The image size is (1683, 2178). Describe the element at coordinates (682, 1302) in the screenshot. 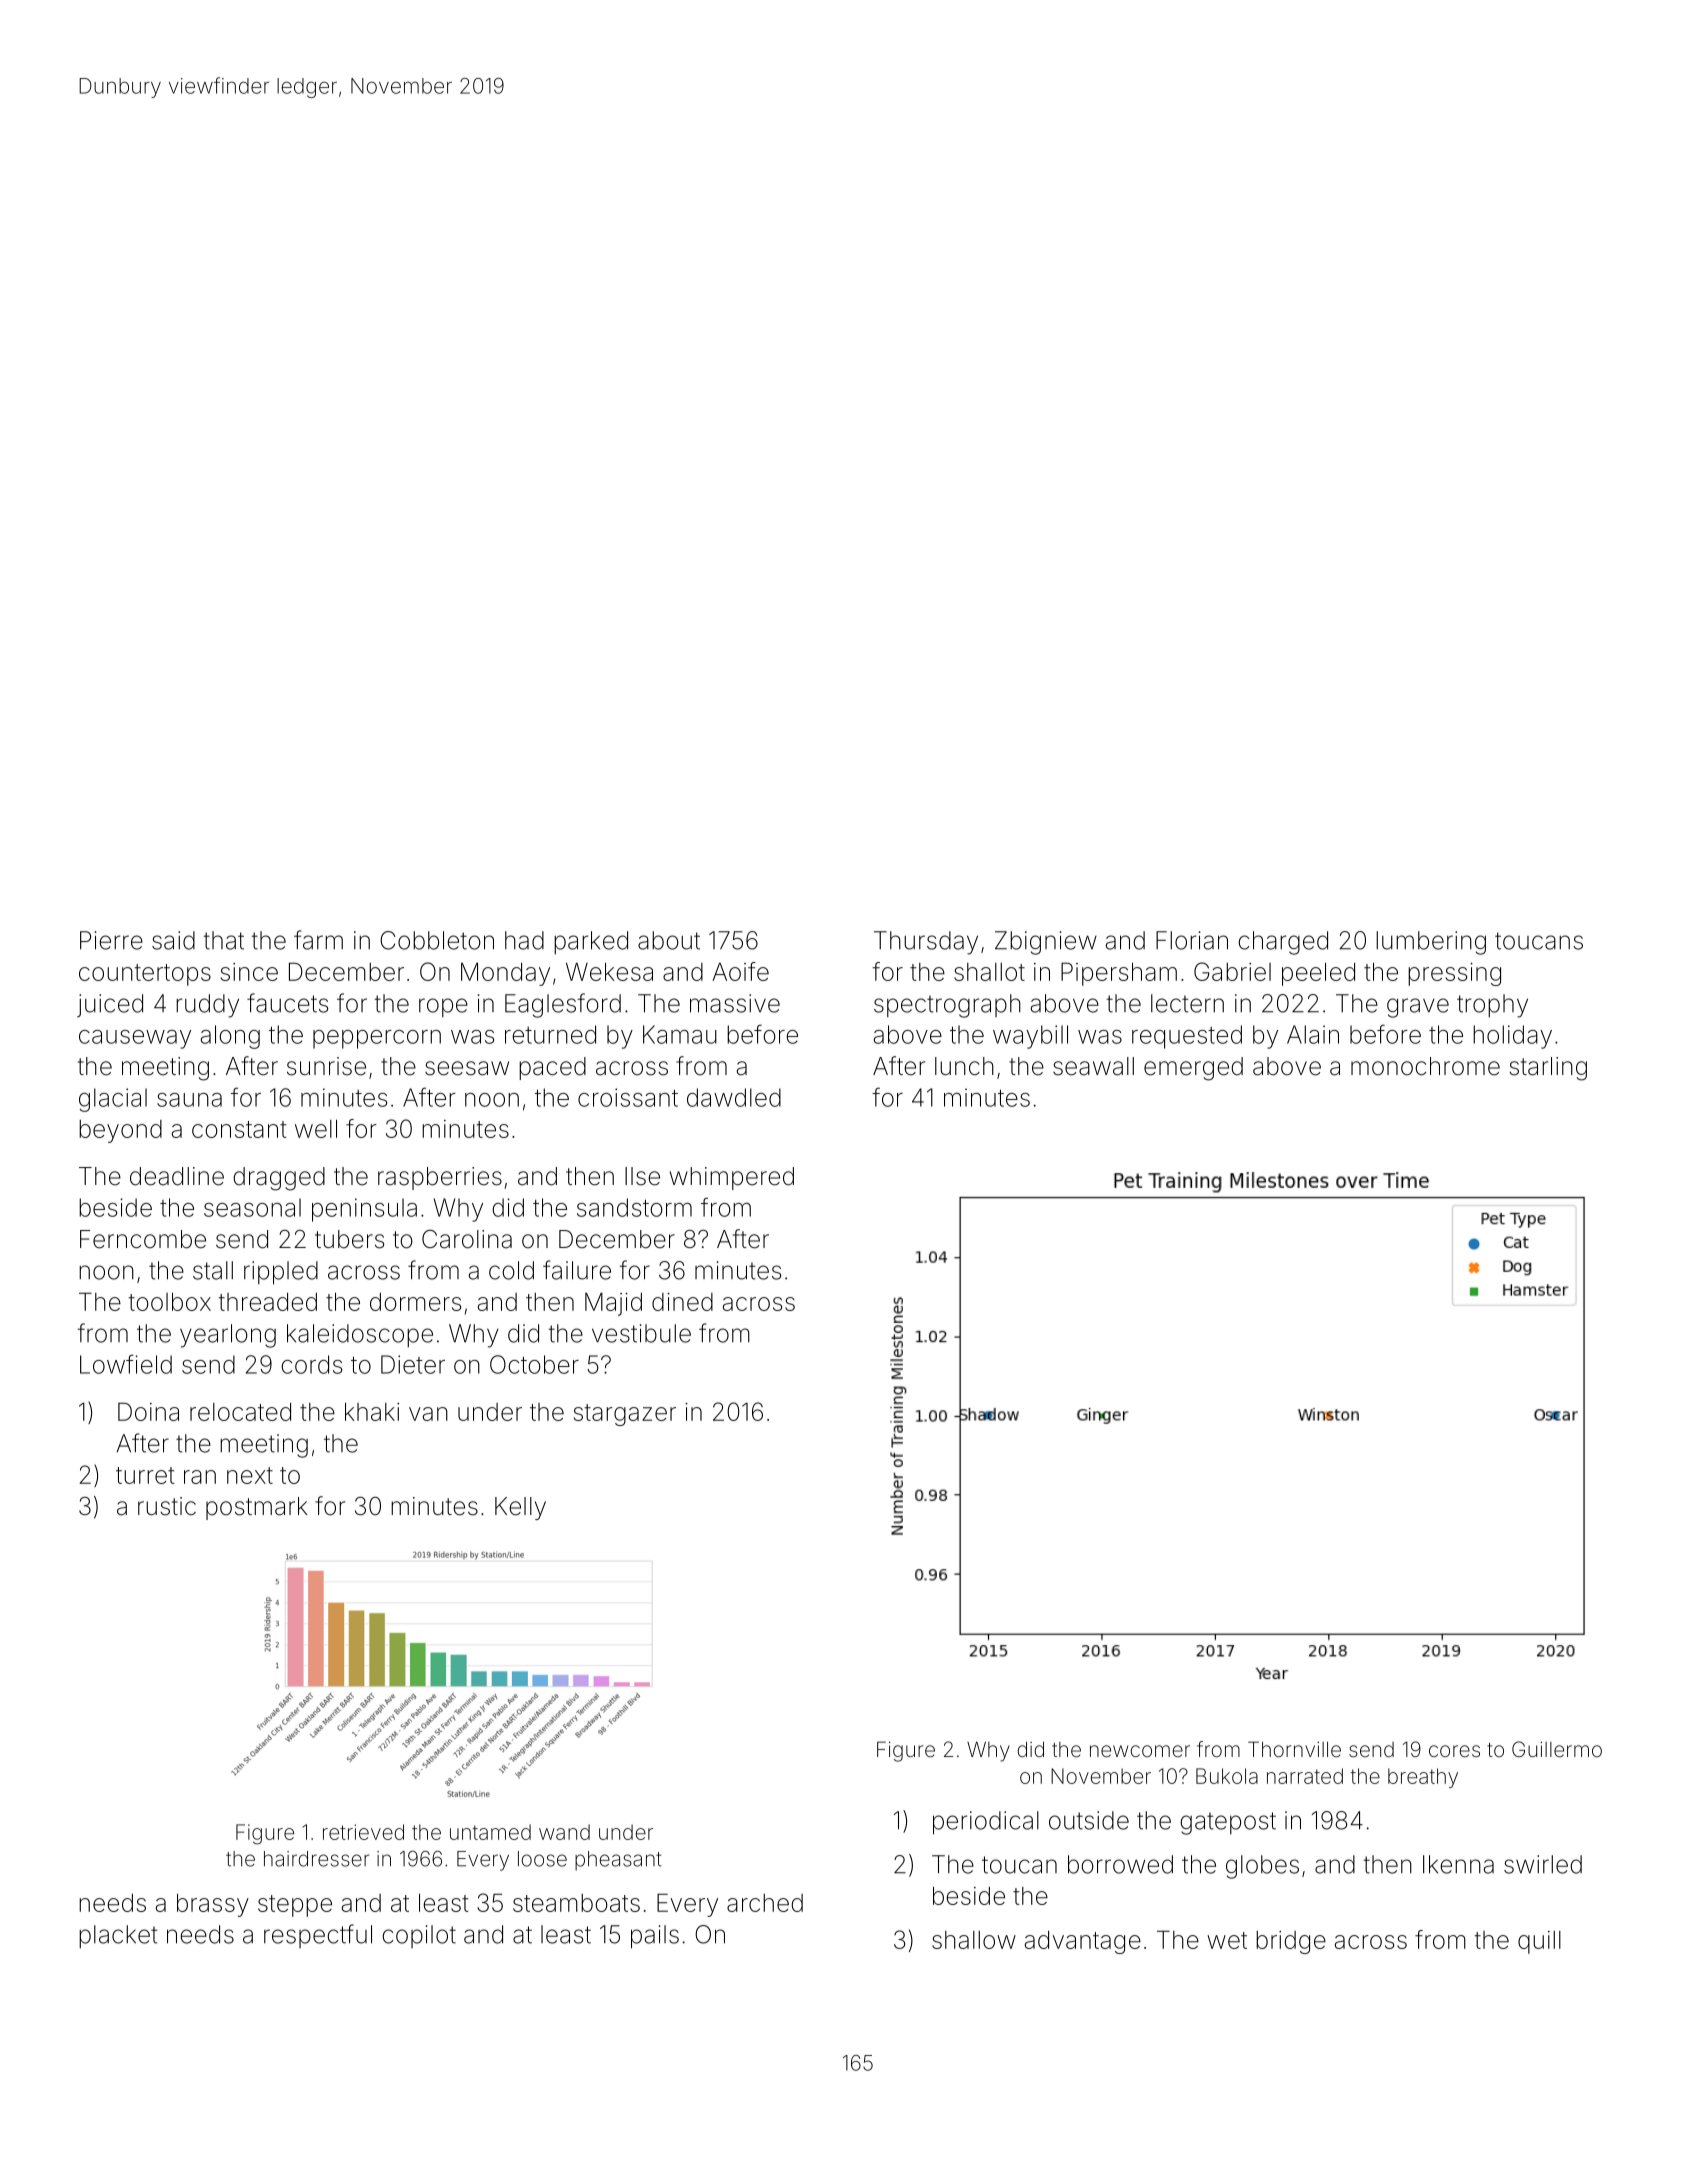

I see `dined` at that location.
